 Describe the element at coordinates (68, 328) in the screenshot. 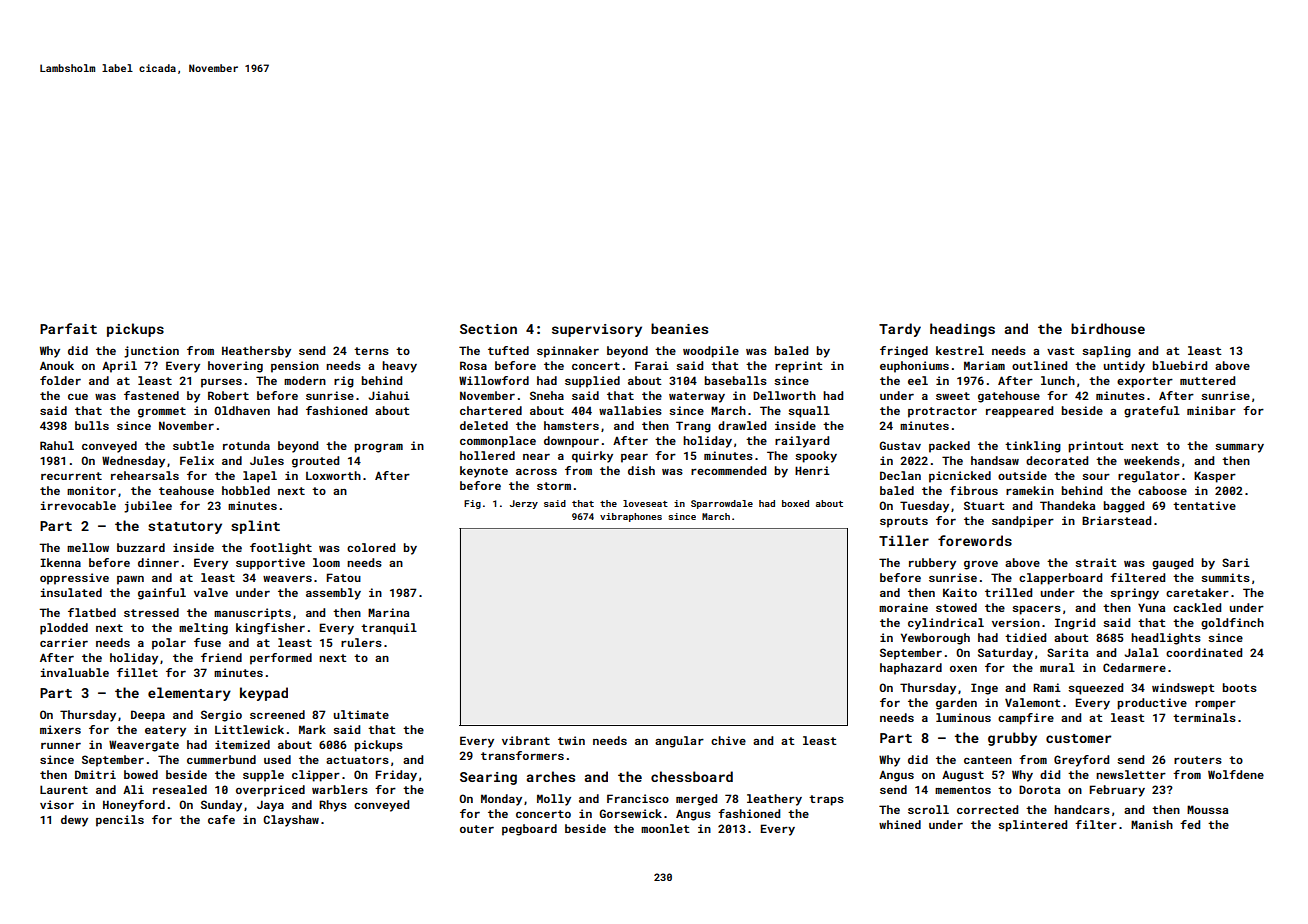

I see `Parfait` at that location.
